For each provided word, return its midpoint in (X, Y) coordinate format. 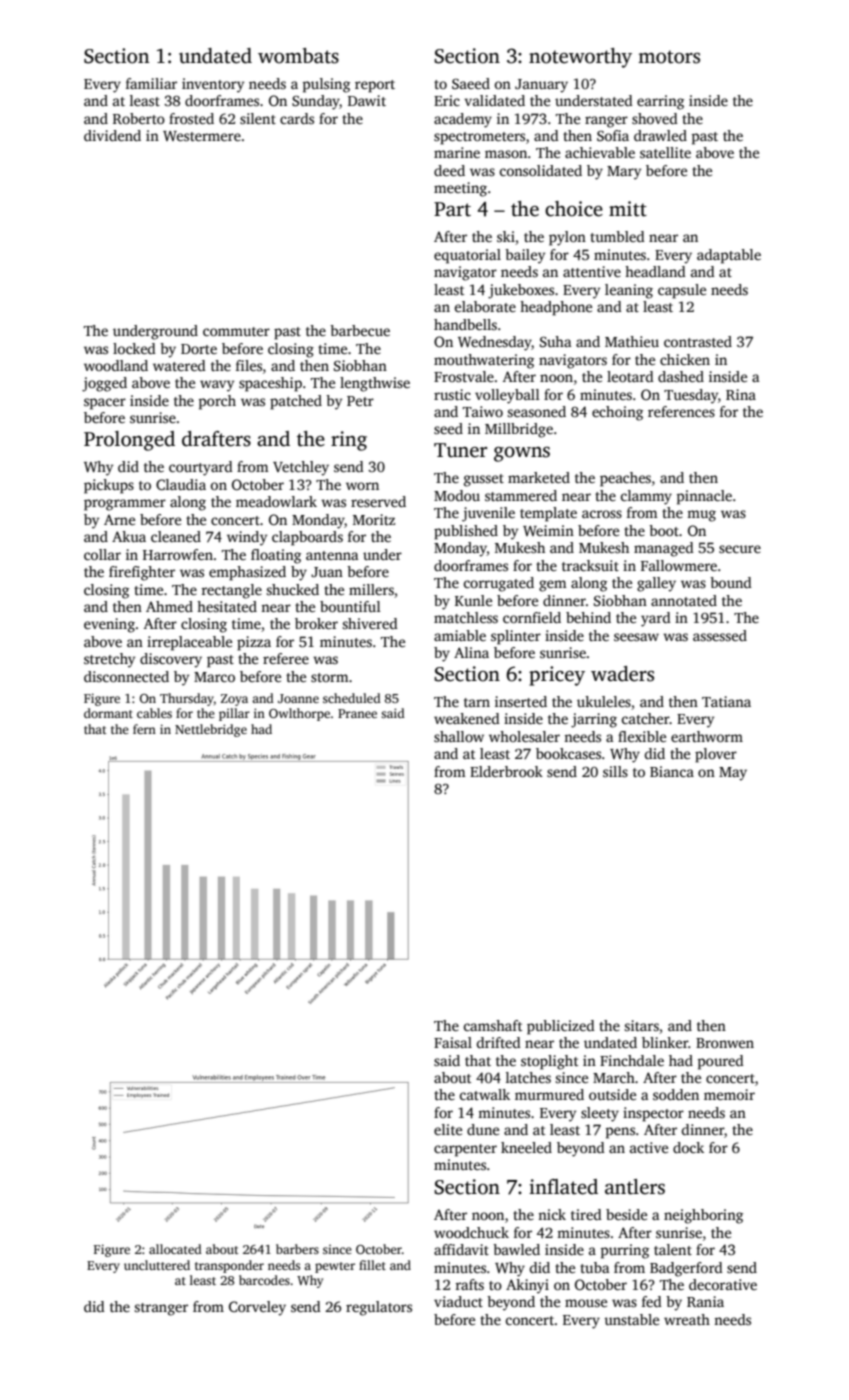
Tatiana (726, 701)
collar (102, 554)
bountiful (350, 606)
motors (669, 57)
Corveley (257, 1308)
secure (740, 549)
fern (144, 729)
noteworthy (580, 58)
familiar (151, 83)
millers (371, 589)
